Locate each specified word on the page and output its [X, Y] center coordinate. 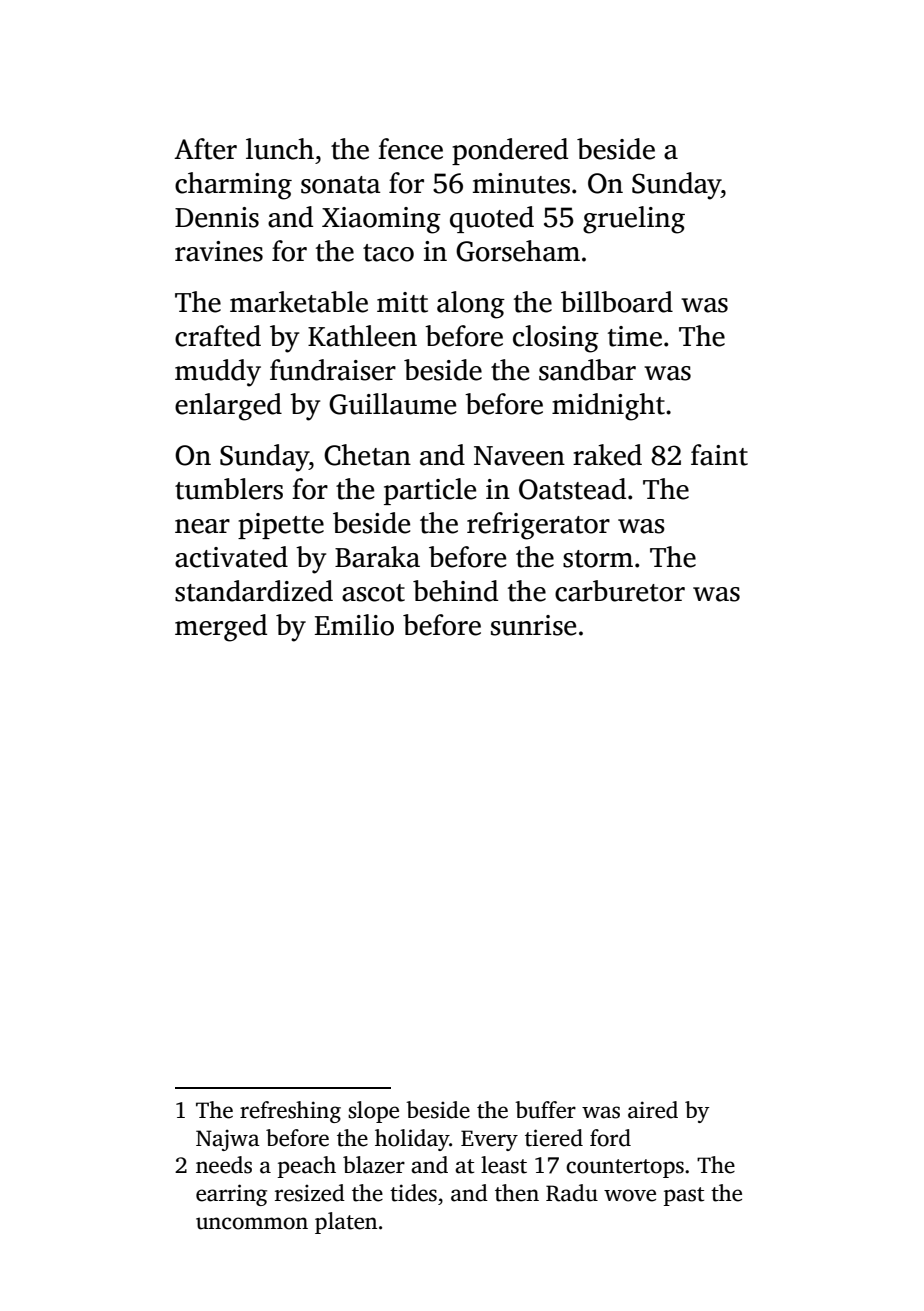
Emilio [354, 625]
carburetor [620, 591]
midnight [608, 407]
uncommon [252, 1223]
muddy [218, 373]
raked [607, 455]
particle [430, 491]
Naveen [519, 456]
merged [221, 628]
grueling [634, 220]
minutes [521, 183]
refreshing [290, 1112]
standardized [254, 591]
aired [653, 1110]
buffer [545, 1110]
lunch [280, 149]
